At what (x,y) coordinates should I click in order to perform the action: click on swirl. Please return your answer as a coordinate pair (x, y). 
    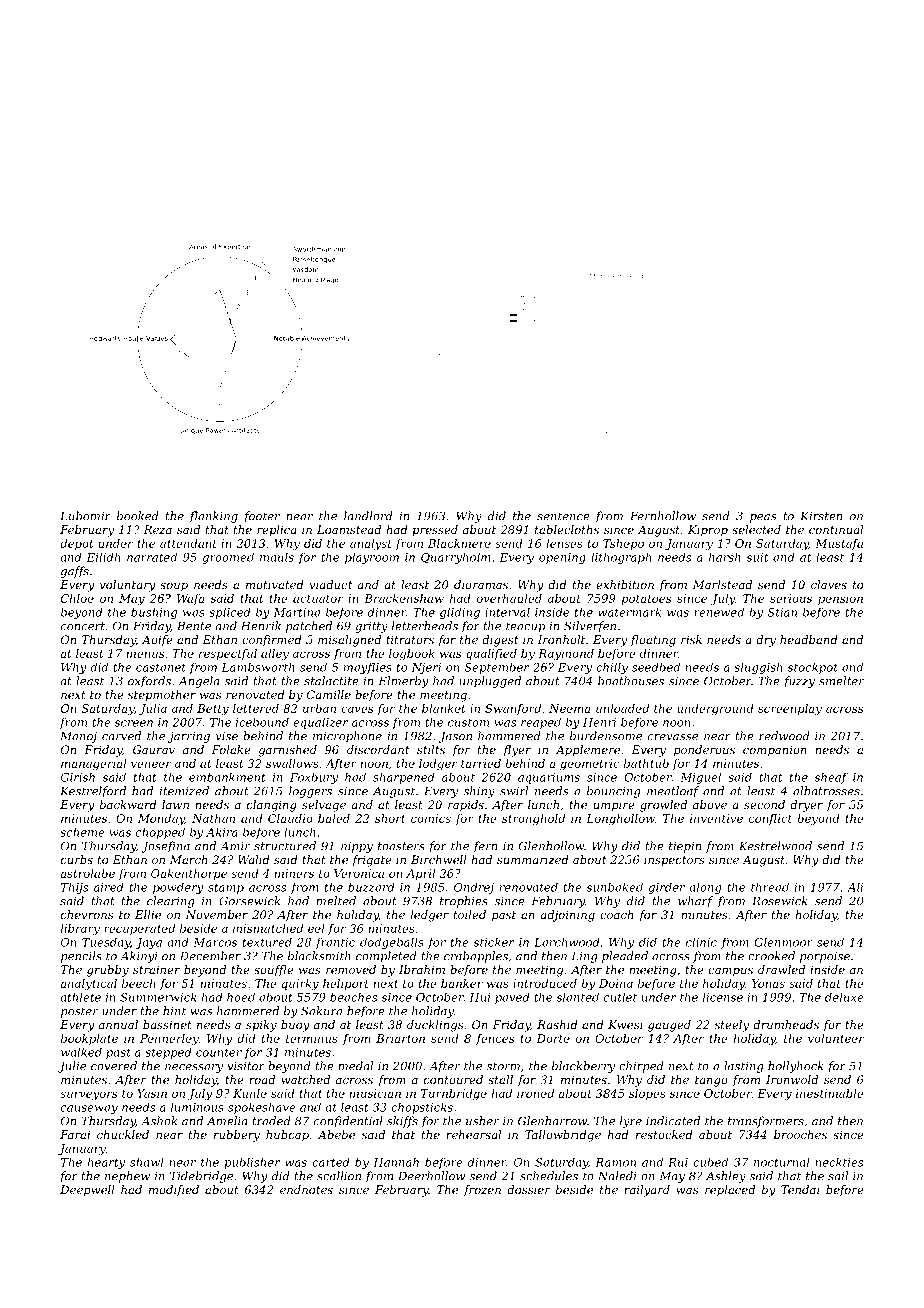
    Looking at the image, I should click on (514, 791).
